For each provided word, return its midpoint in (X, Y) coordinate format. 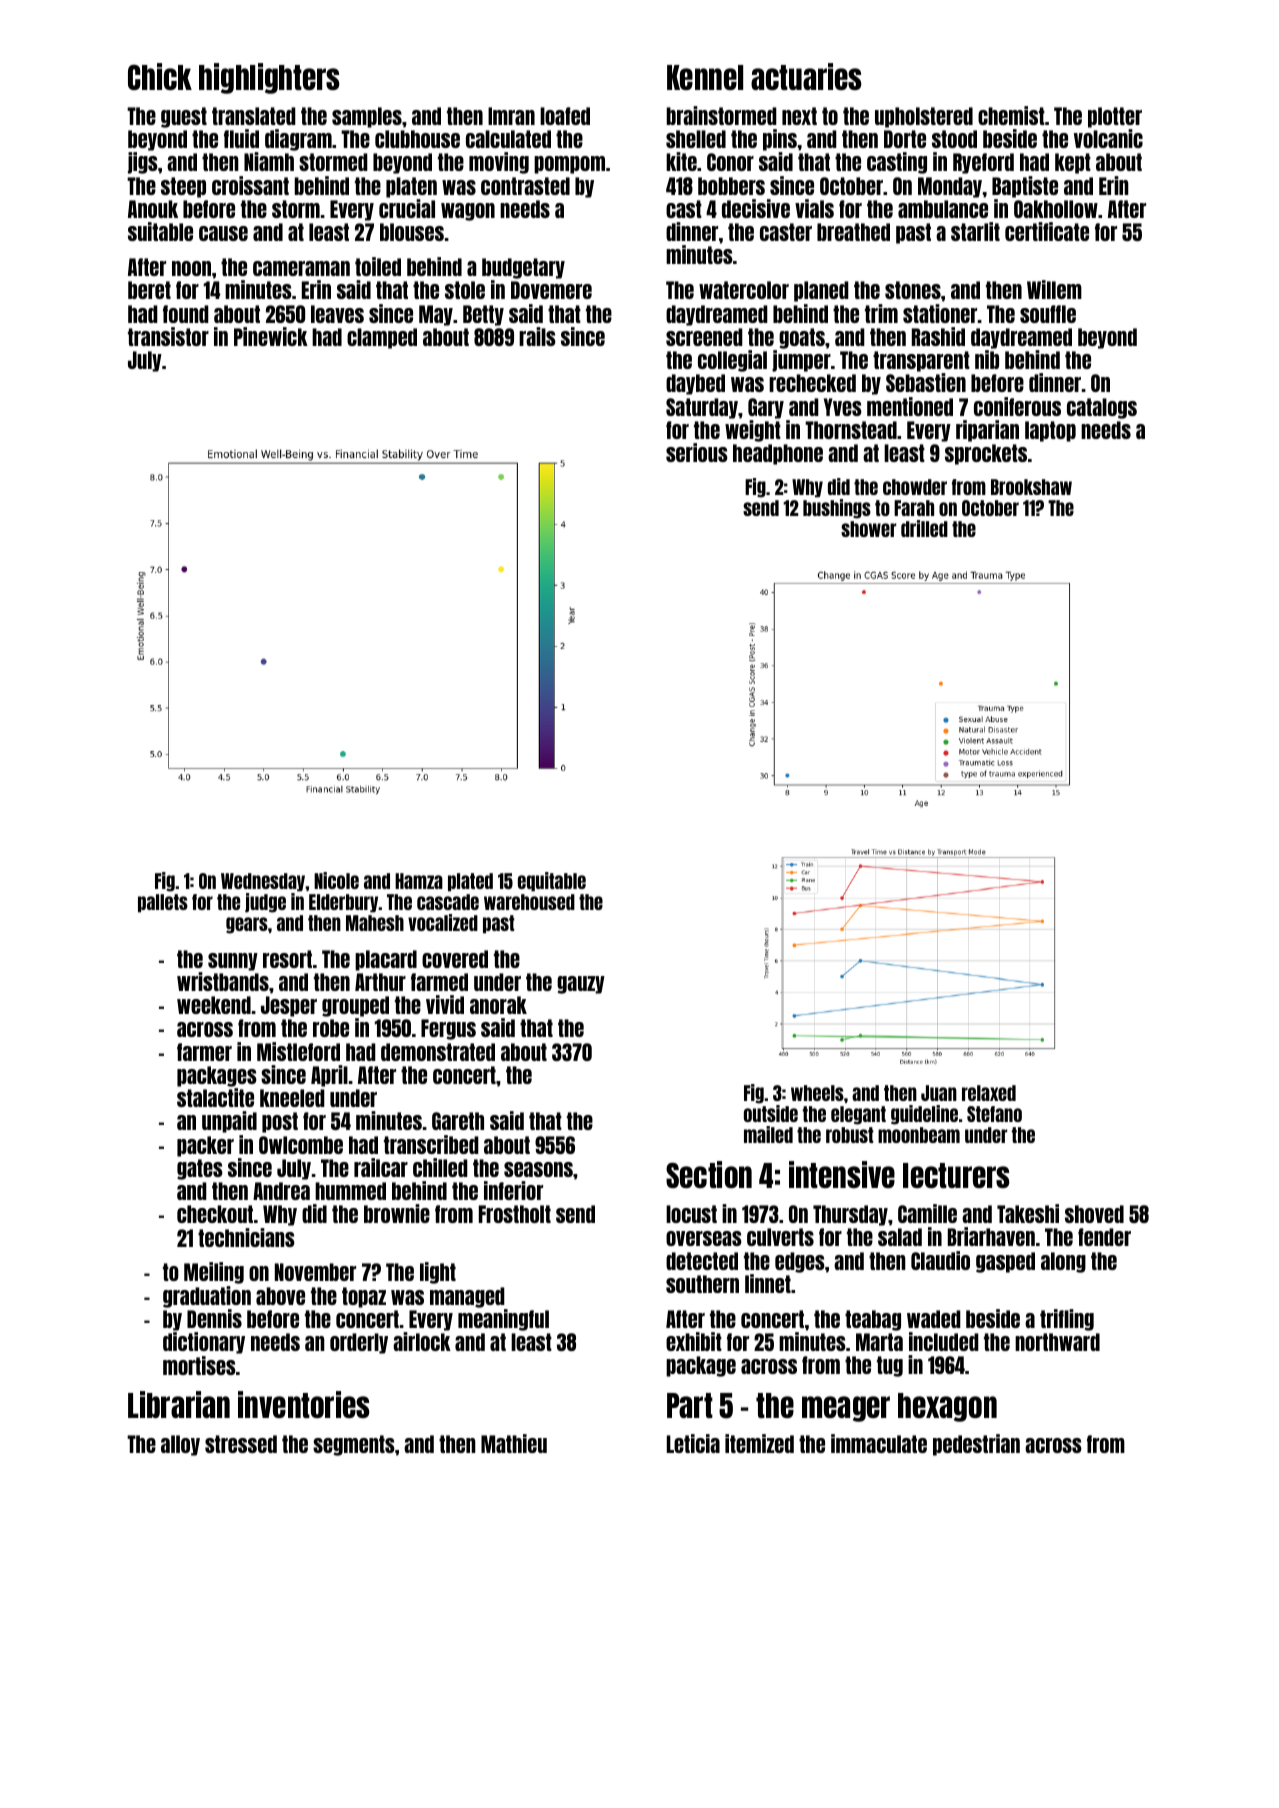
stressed (241, 1444)
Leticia (693, 1443)
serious (697, 452)
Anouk (153, 209)
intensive (842, 1174)
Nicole (336, 880)
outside (771, 1113)
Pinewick (271, 336)
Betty (483, 315)
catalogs (1102, 408)
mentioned (910, 406)
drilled (924, 528)
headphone (778, 454)
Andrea (281, 1191)
